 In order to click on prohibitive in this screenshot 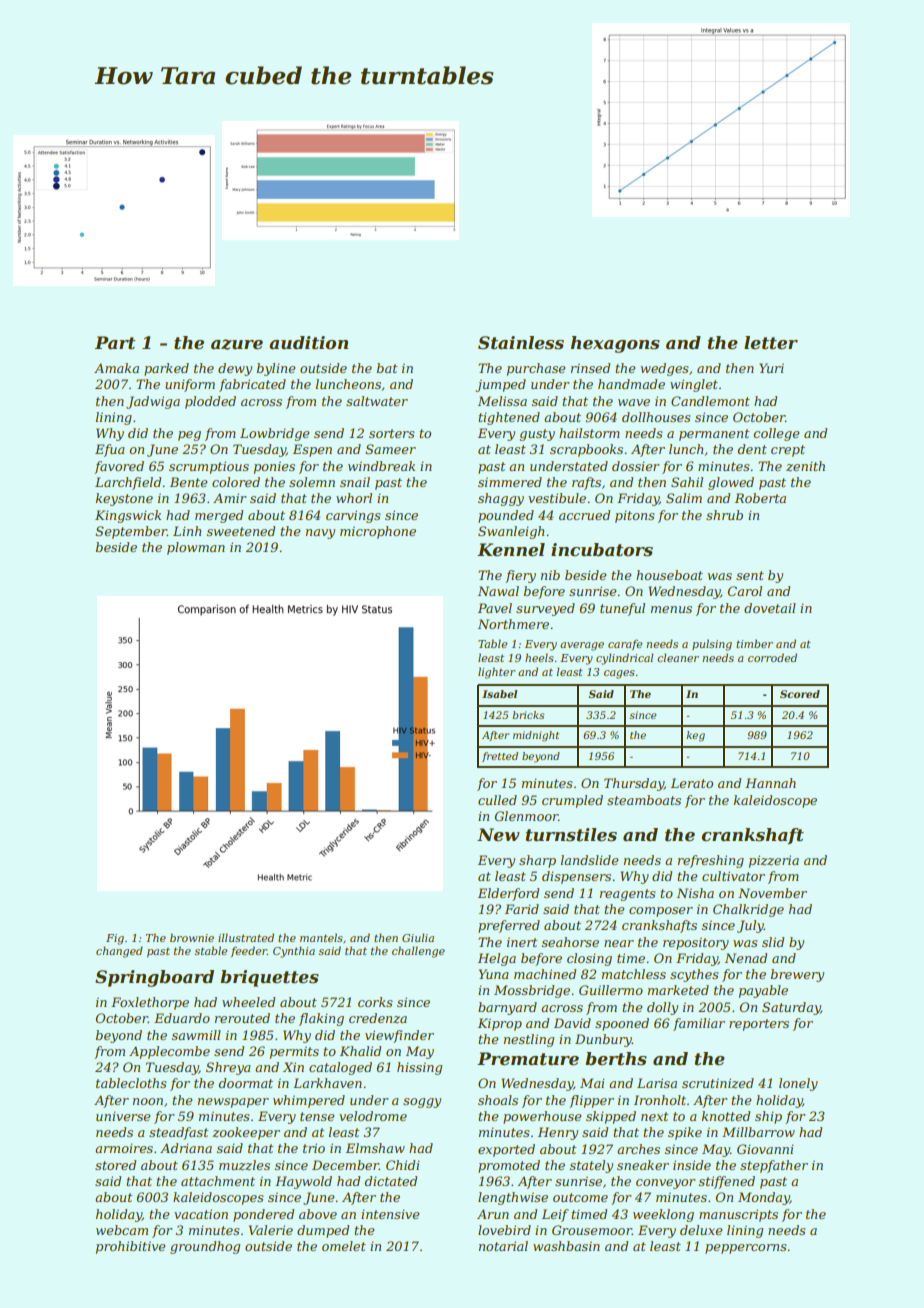, I will do `click(130, 1247)`.
